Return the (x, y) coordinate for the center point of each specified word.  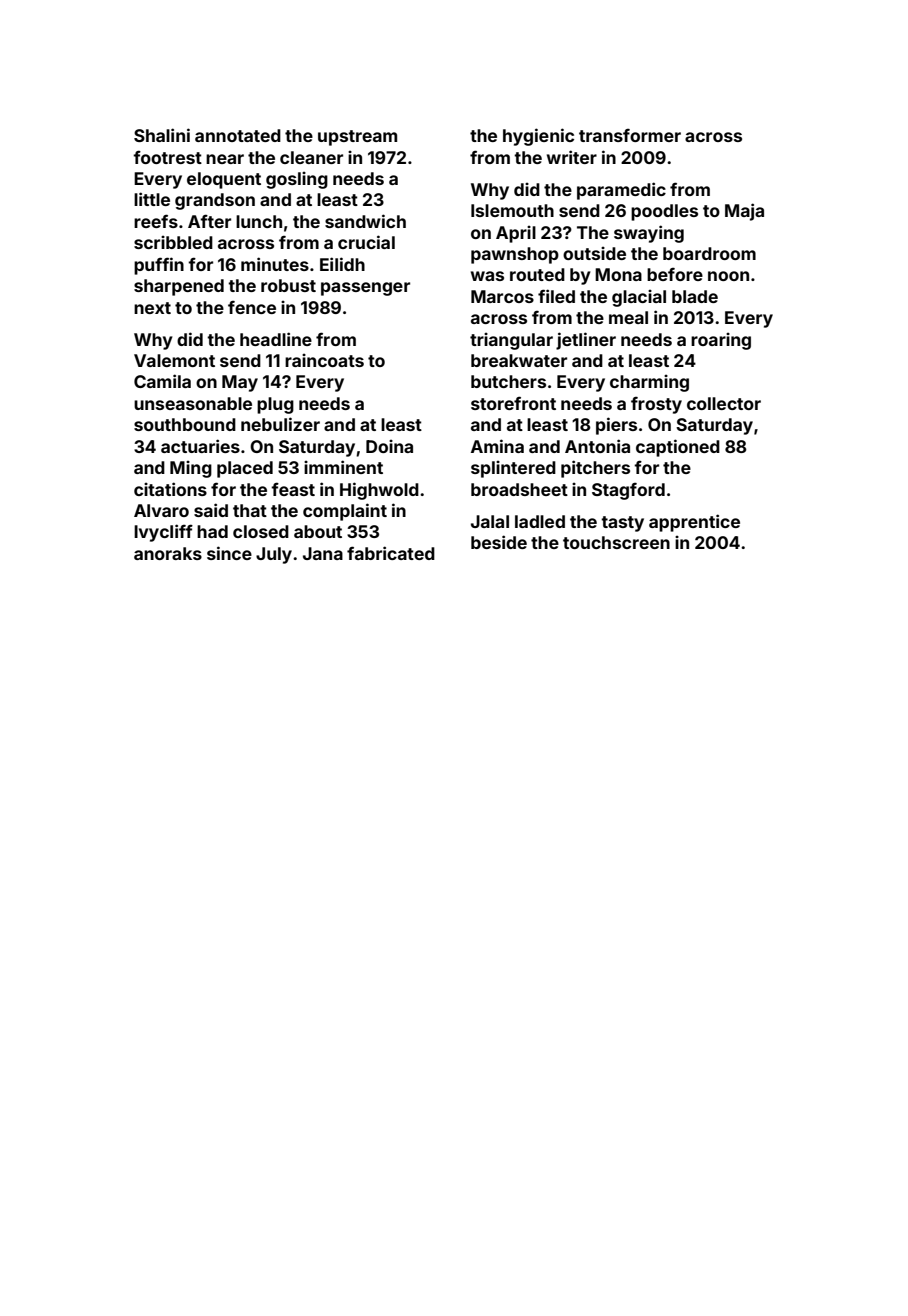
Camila (162, 381)
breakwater (519, 360)
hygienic (538, 137)
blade (695, 296)
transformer (630, 135)
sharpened (179, 287)
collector (724, 403)
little (152, 199)
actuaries (200, 446)
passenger (365, 289)
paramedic (621, 191)
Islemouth (512, 210)
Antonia (597, 446)
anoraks (168, 553)
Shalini (162, 135)
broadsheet (519, 489)
